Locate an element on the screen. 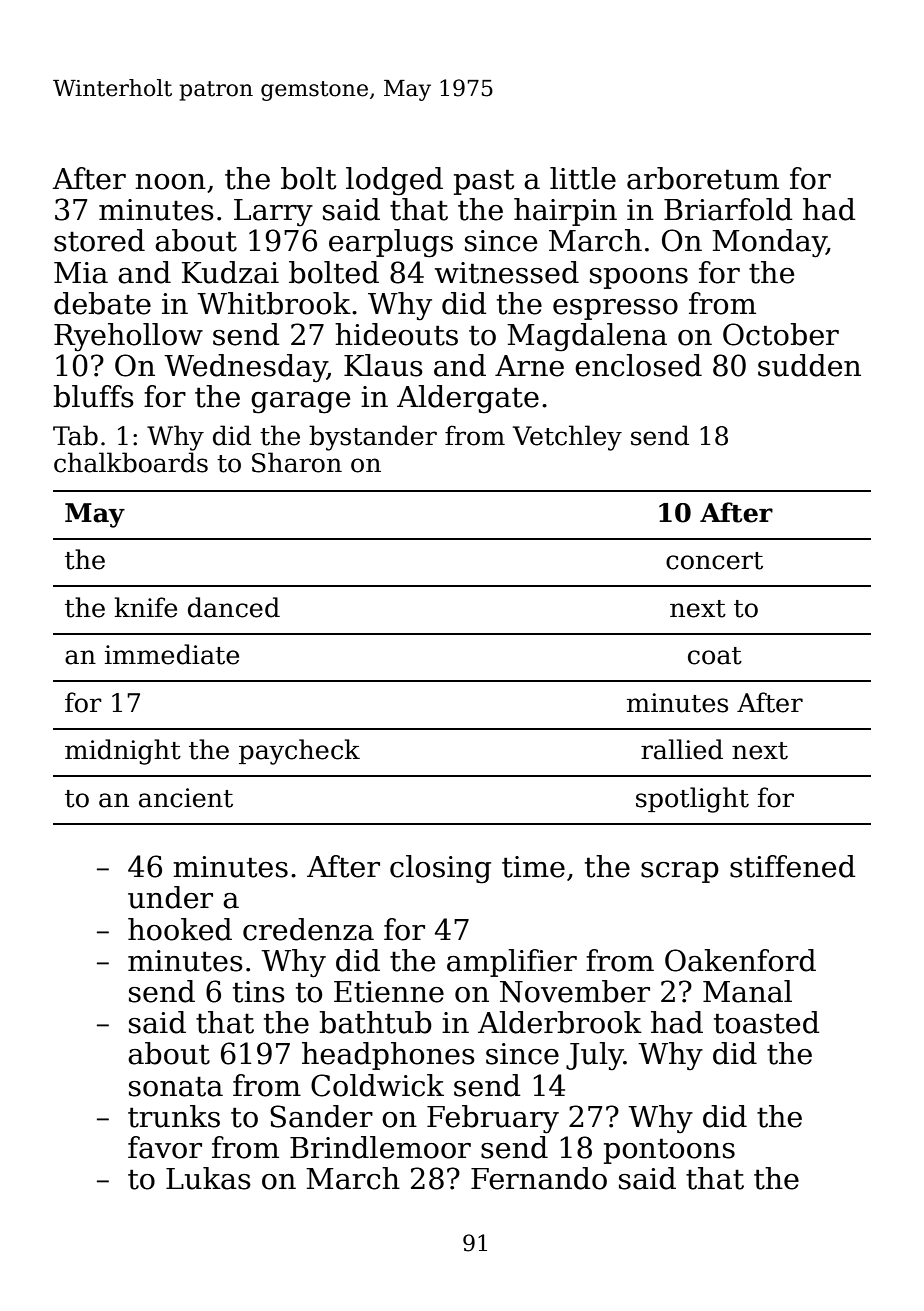 The height and width of the screenshot is (1311, 924). arboretum is located at coordinates (703, 178).
